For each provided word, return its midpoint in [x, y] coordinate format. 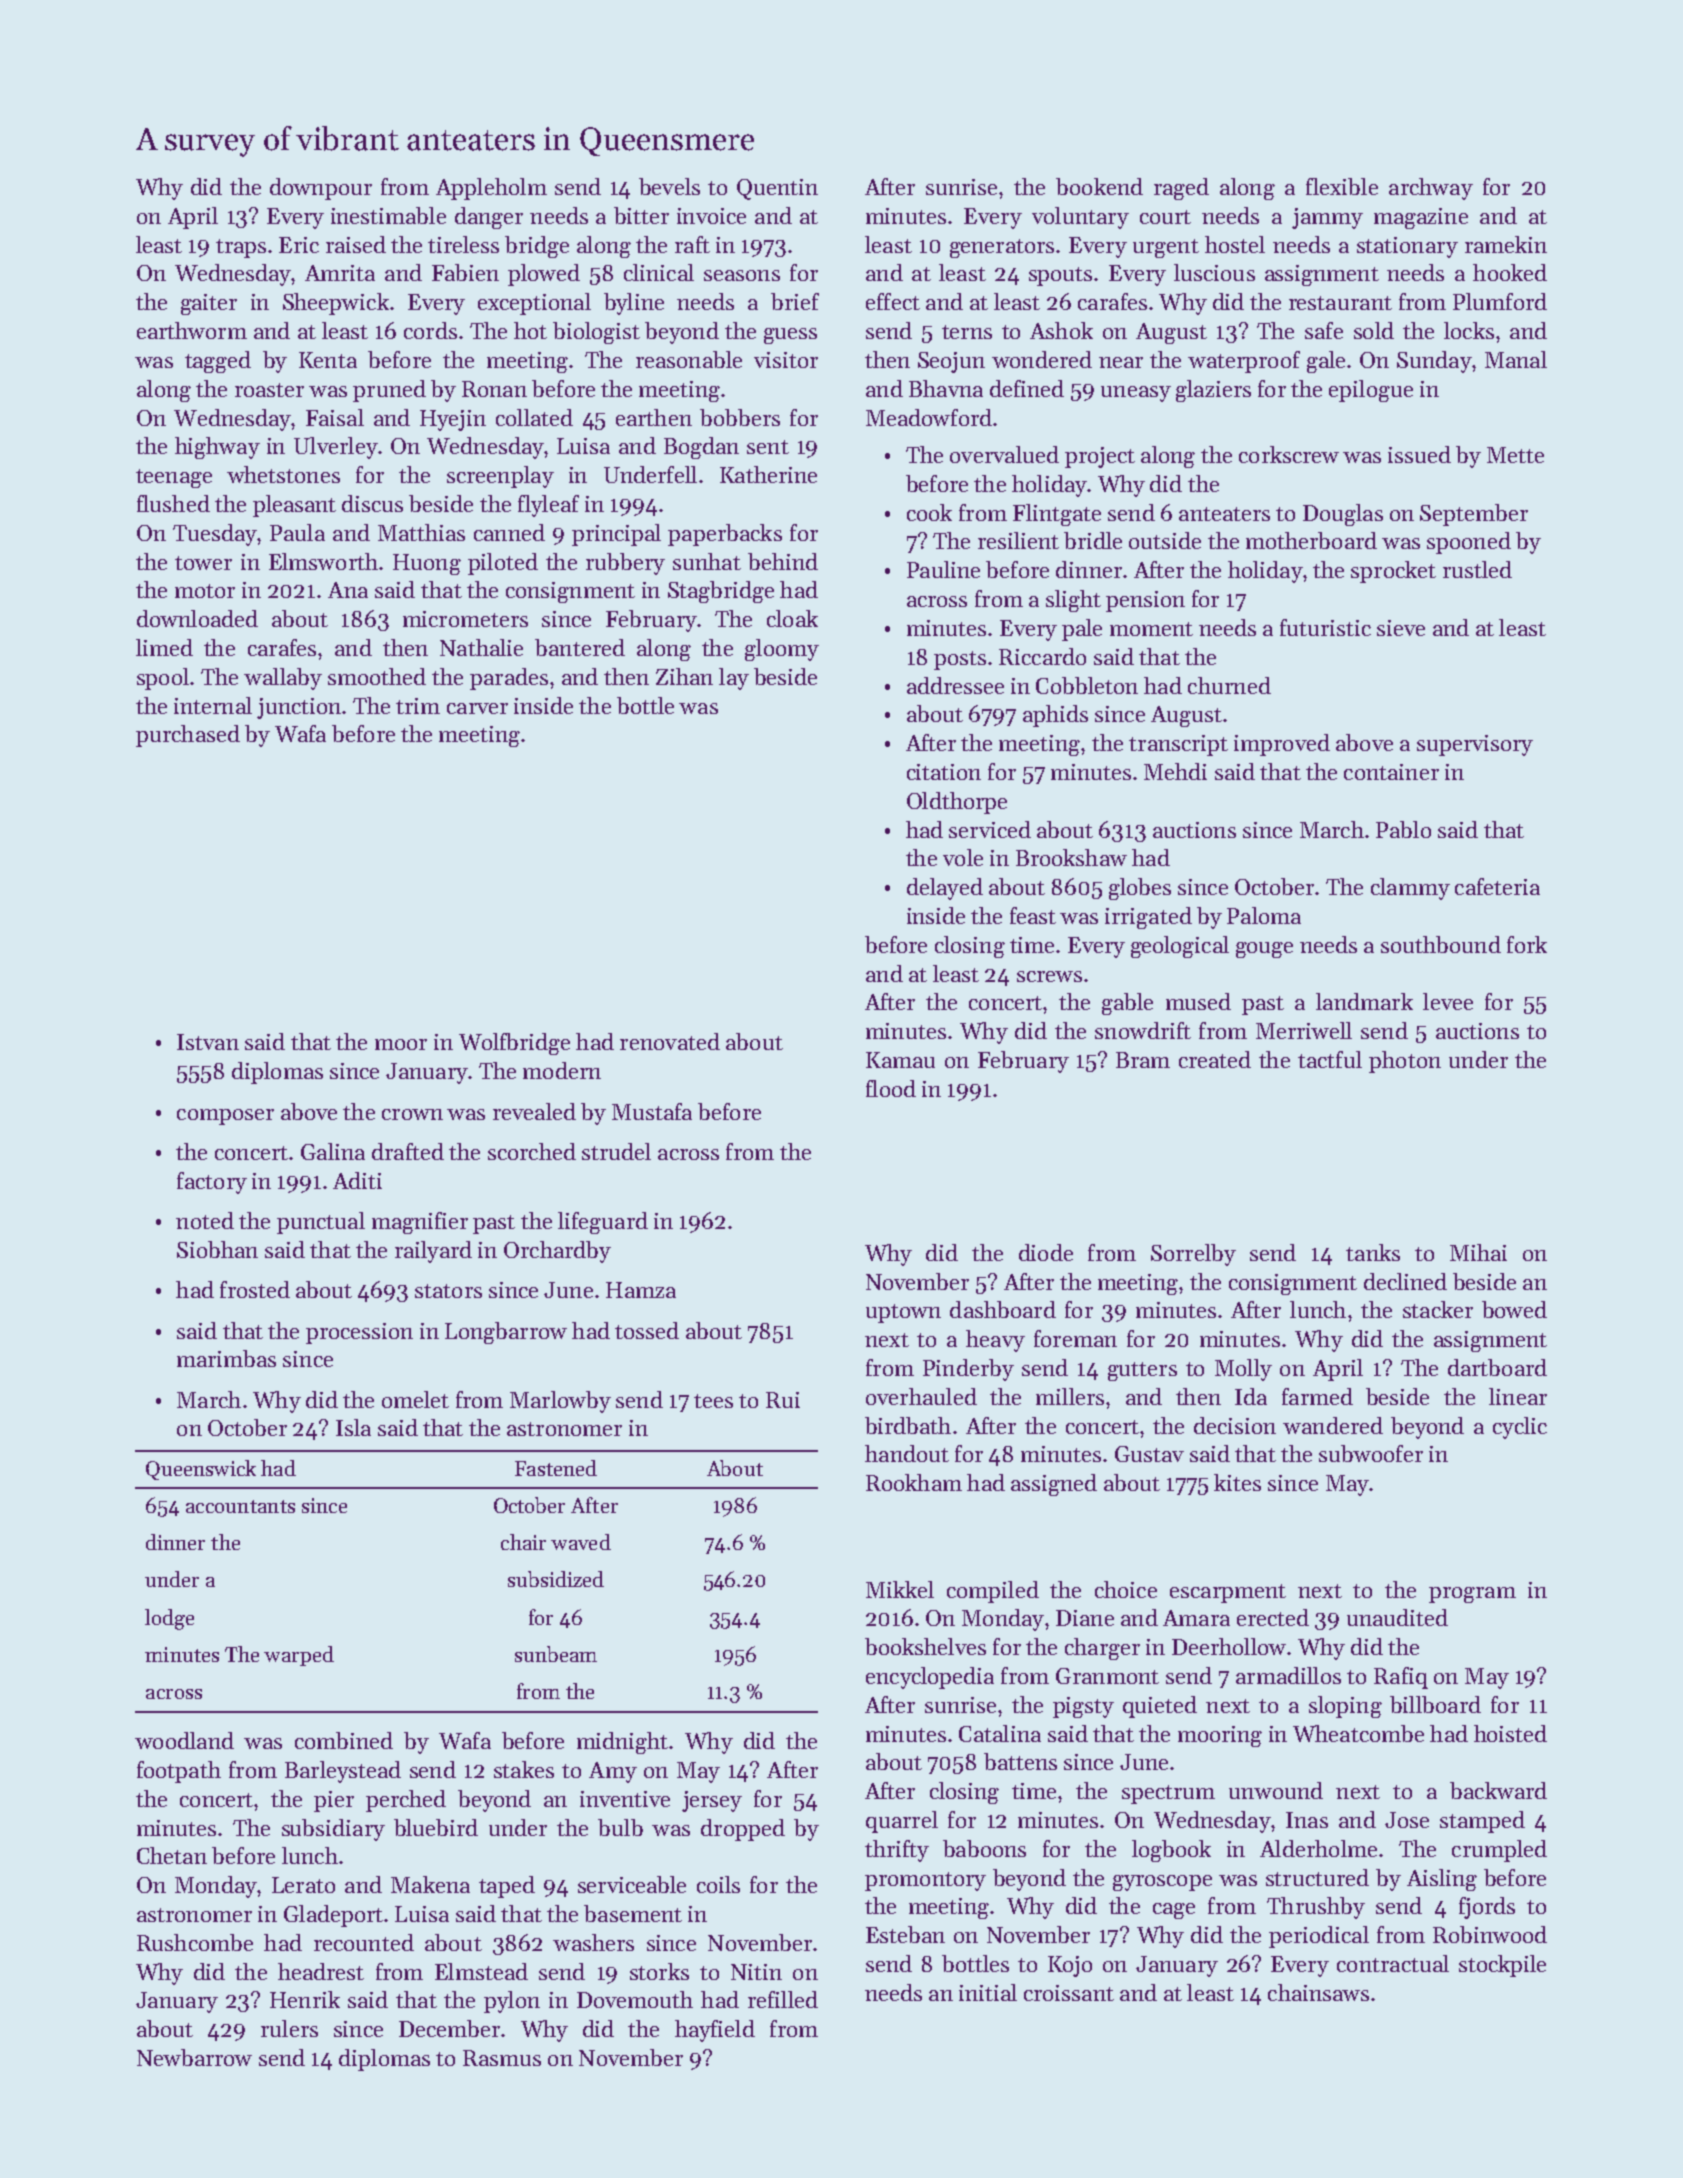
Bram [1143, 1060]
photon [1405, 1062]
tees [713, 1401]
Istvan [208, 1042]
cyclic [1520, 1428]
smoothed [377, 676]
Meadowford [929, 417]
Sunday [1434, 362]
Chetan [172, 1855]
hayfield [715, 2031]
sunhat [707, 561]
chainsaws [1318, 1992]
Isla [353, 1427]
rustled [1477, 569]
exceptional [534, 304]
